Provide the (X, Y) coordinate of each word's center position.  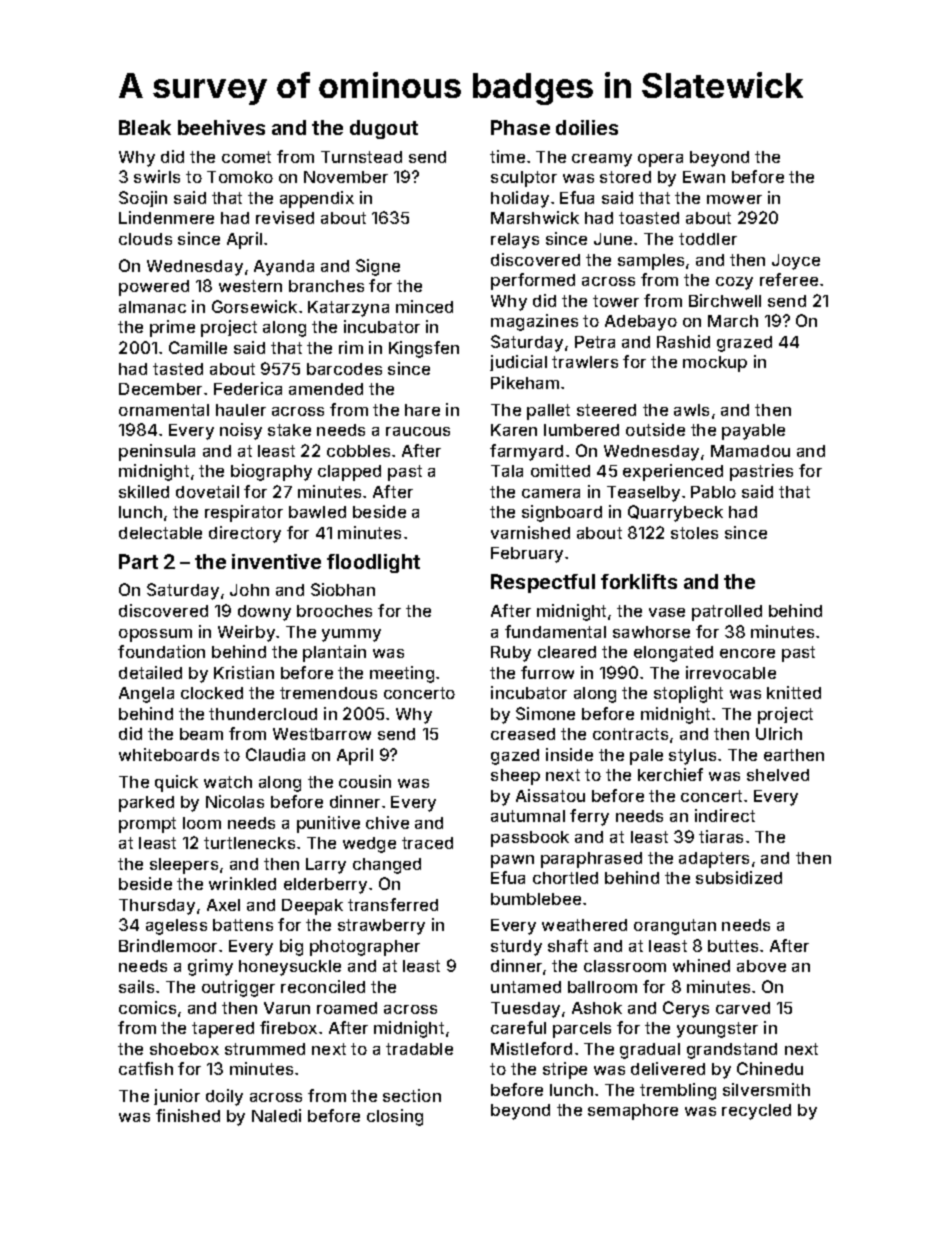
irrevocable (731, 672)
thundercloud (263, 714)
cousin (365, 781)
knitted (794, 692)
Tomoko (240, 177)
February (527, 555)
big (291, 947)
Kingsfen (424, 349)
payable (753, 432)
